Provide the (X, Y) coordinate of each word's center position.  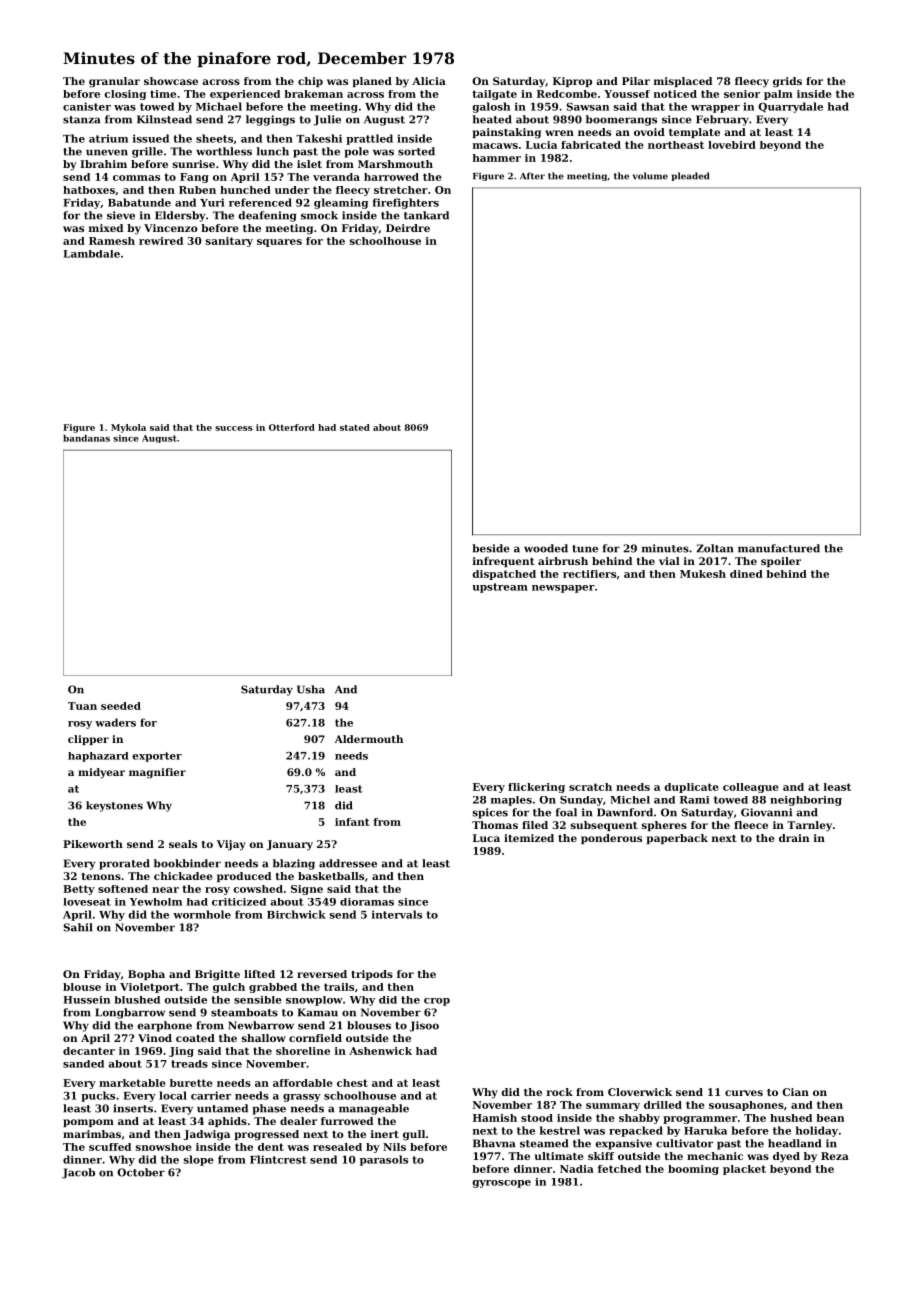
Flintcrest (278, 1159)
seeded (121, 706)
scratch (590, 787)
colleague (751, 788)
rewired (161, 241)
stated (355, 427)
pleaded (690, 176)
